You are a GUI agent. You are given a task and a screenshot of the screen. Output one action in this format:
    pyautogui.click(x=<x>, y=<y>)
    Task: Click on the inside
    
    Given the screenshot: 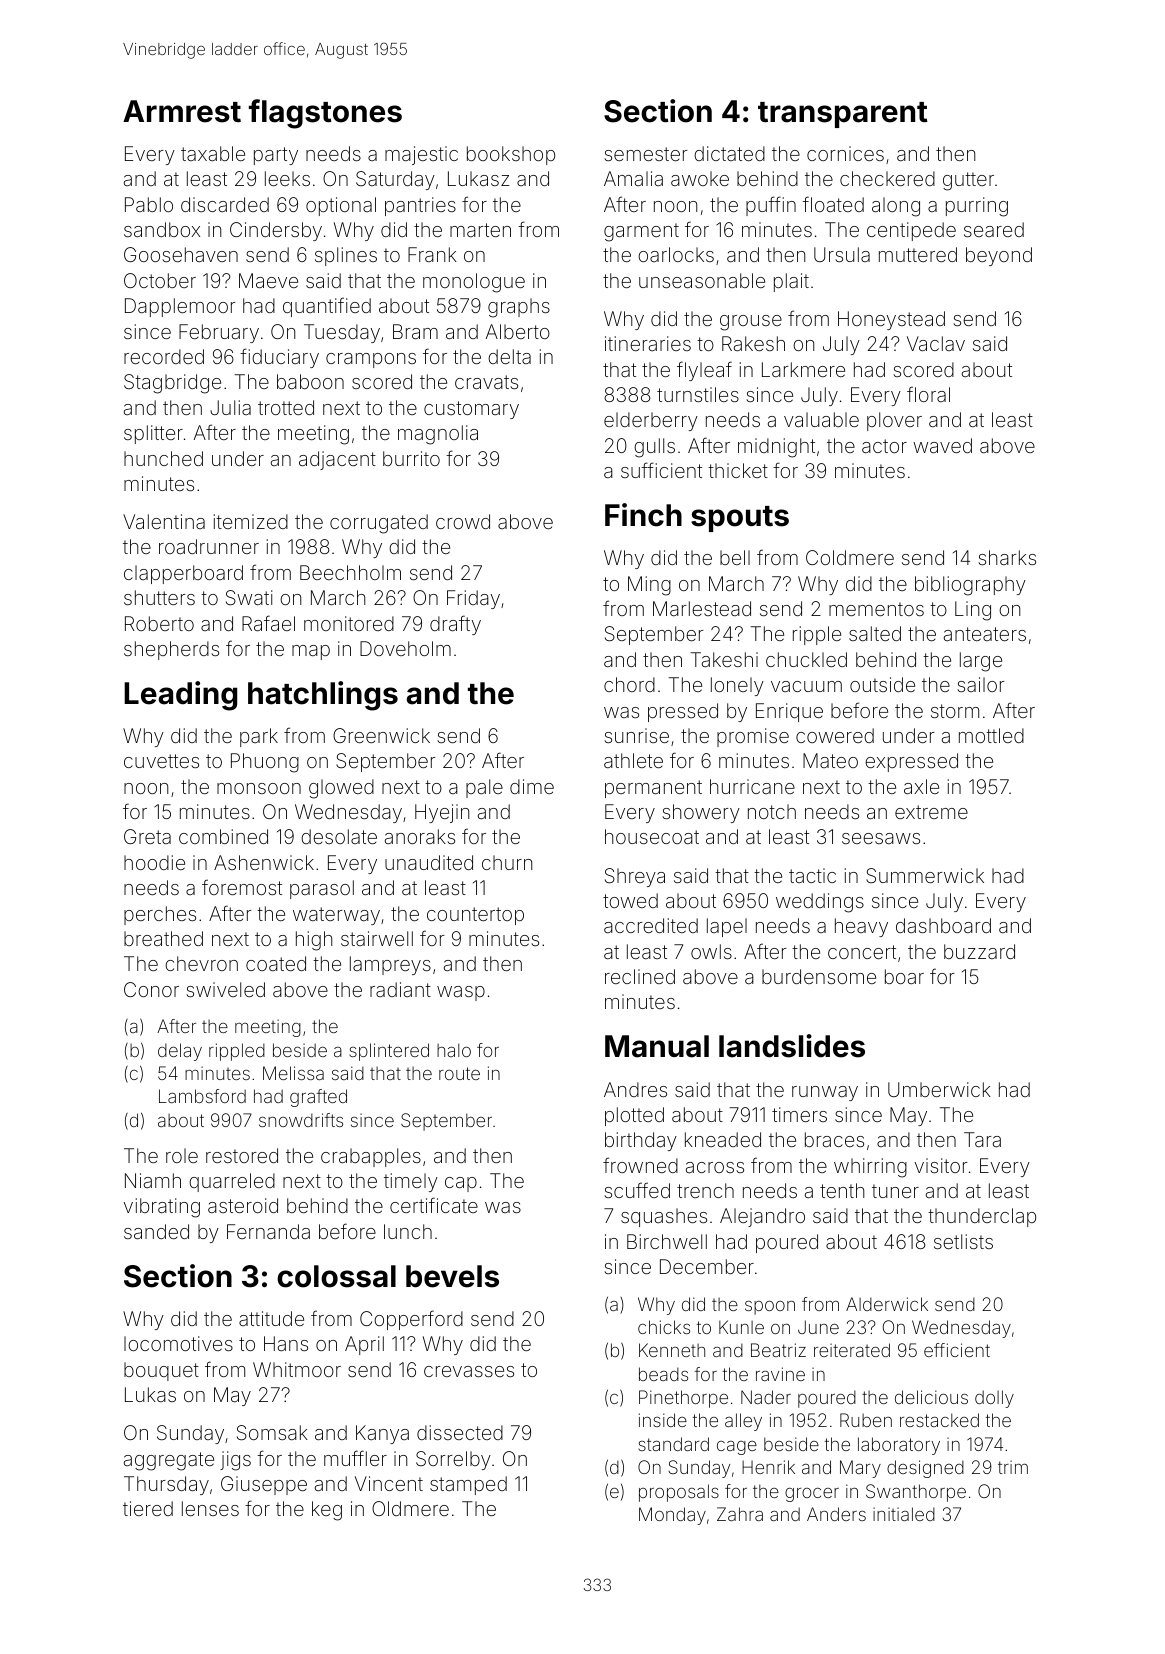 What is the action you would take?
    pyautogui.click(x=663, y=1420)
